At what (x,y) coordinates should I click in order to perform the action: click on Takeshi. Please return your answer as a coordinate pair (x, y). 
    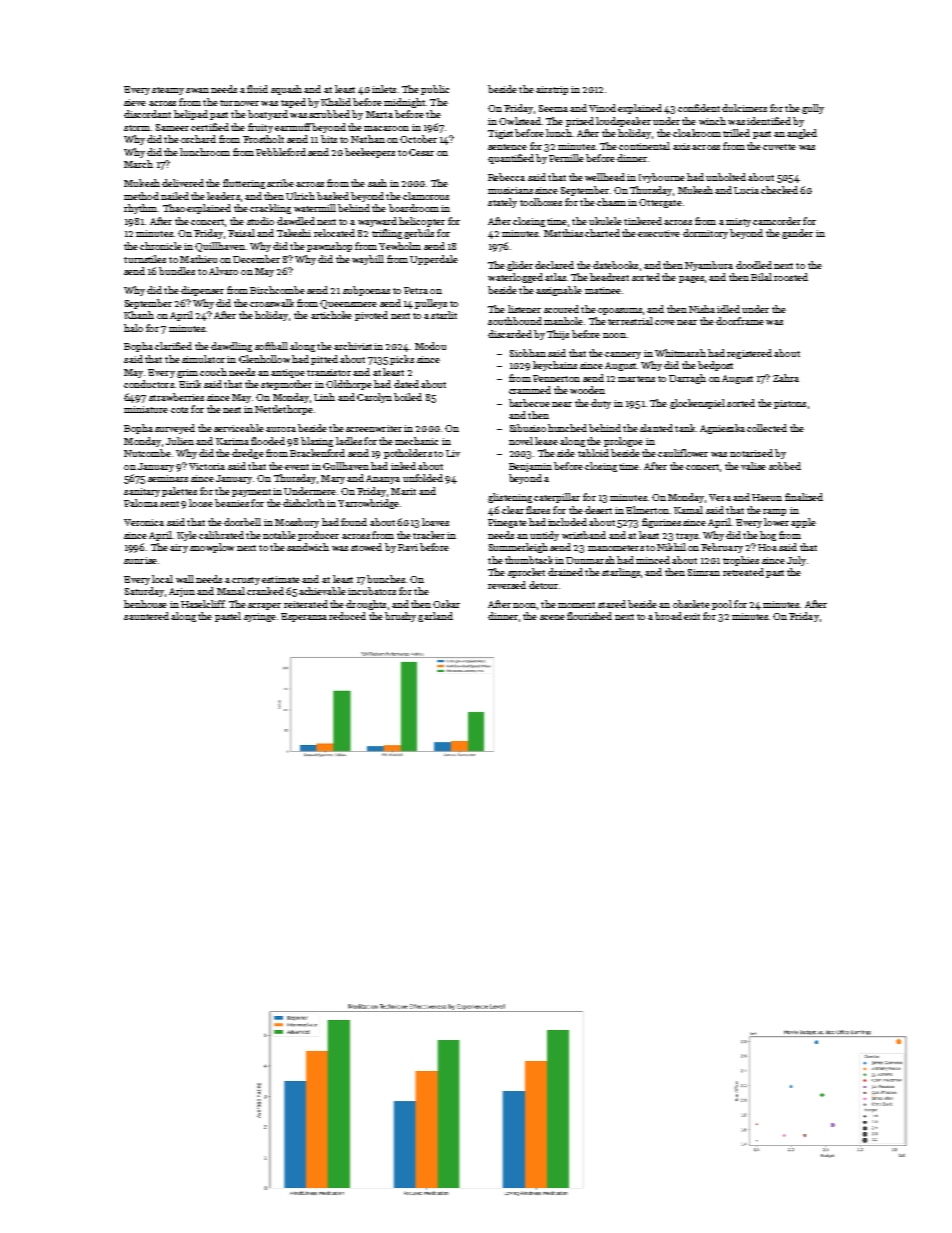
    Looking at the image, I should click on (294, 233).
